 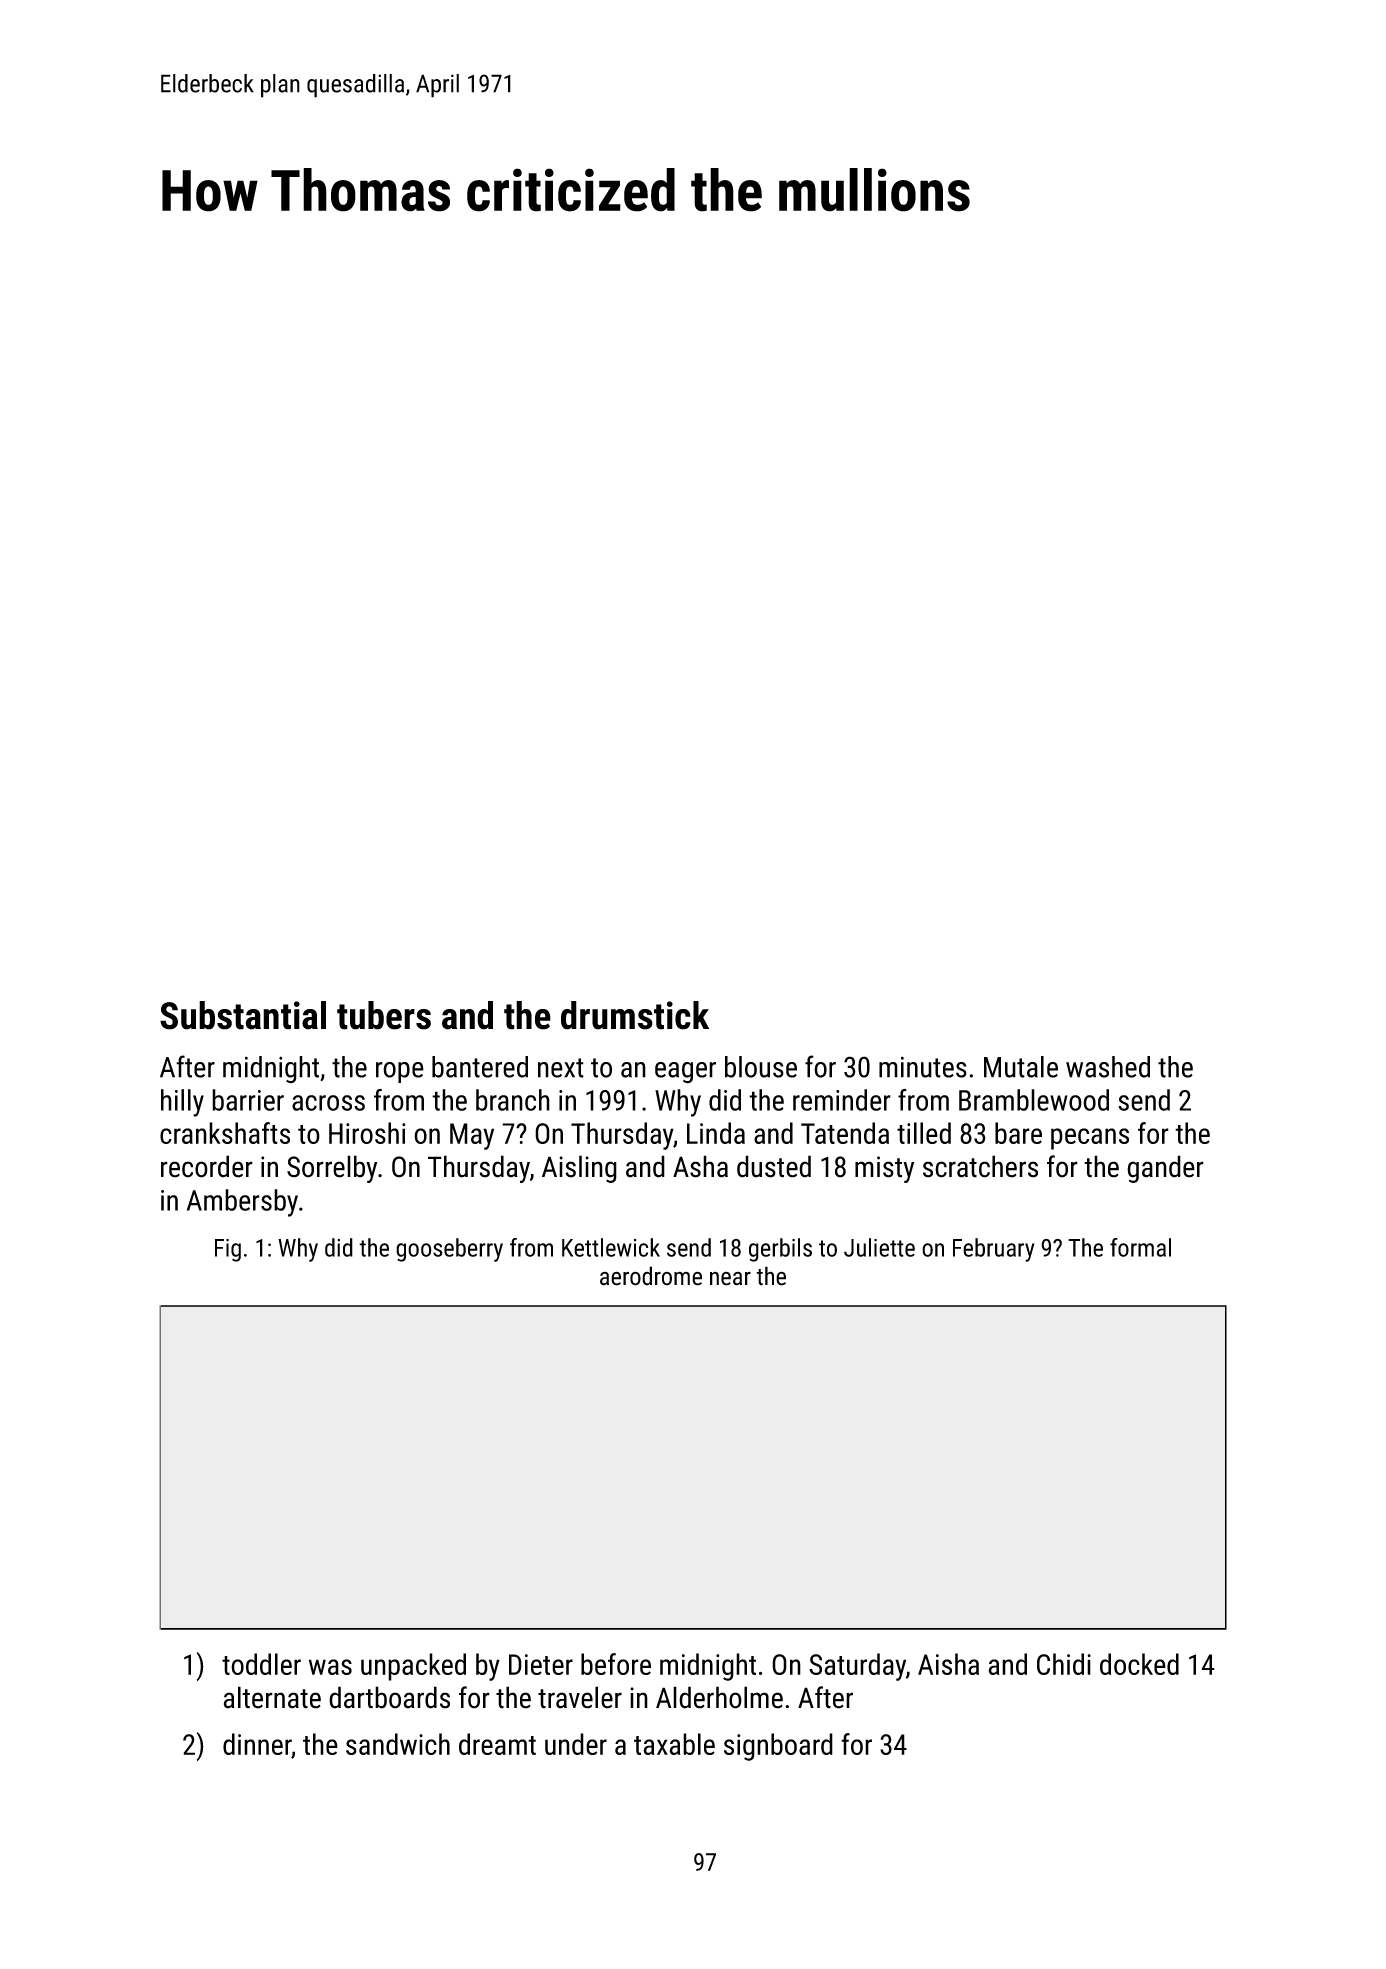 I want to click on Substantial, so click(x=243, y=1015).
